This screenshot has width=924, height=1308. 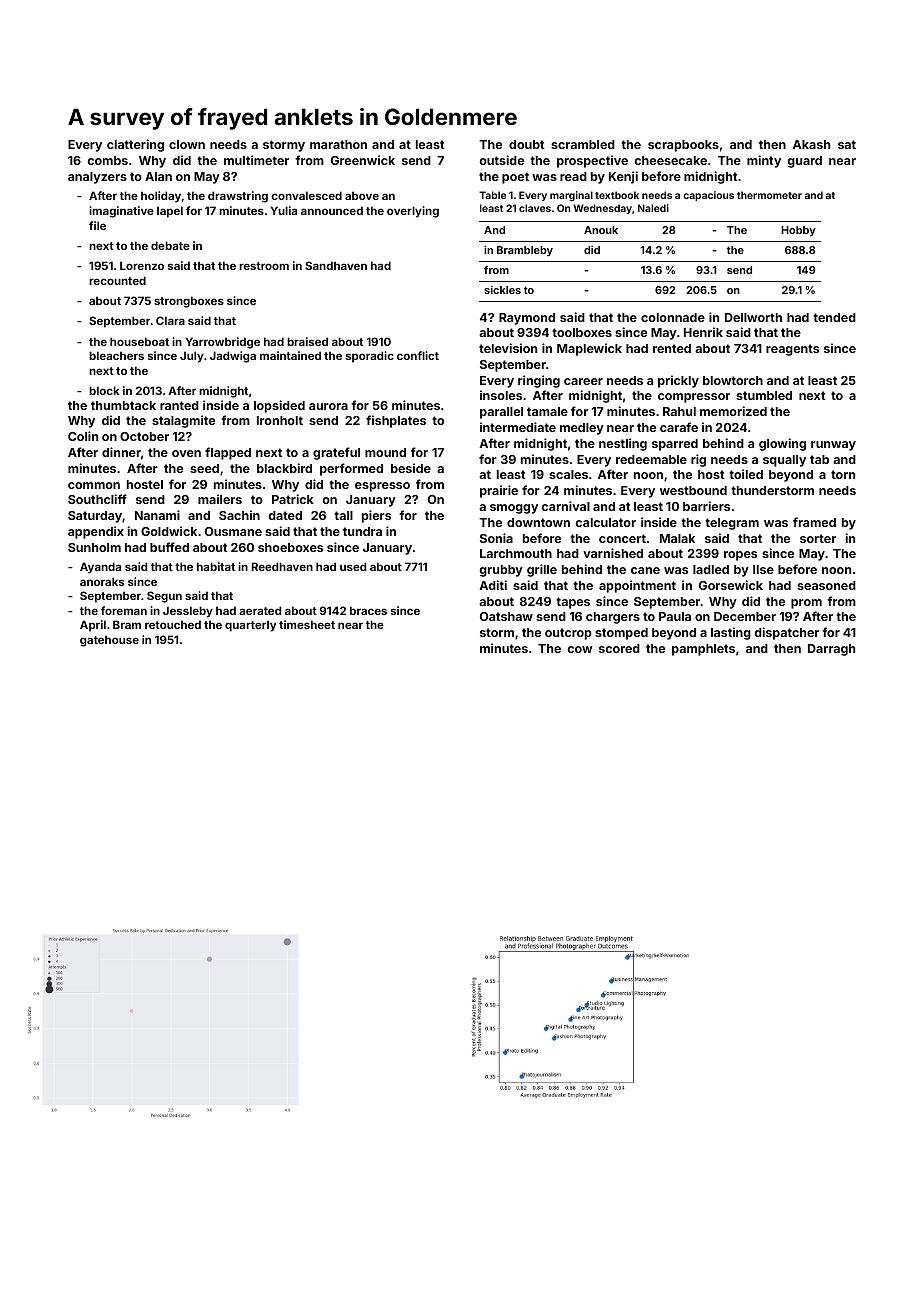 What do you see at coordinates (94, 485) in the screenshot?
I see `common` at bounding box center [94, 485].
